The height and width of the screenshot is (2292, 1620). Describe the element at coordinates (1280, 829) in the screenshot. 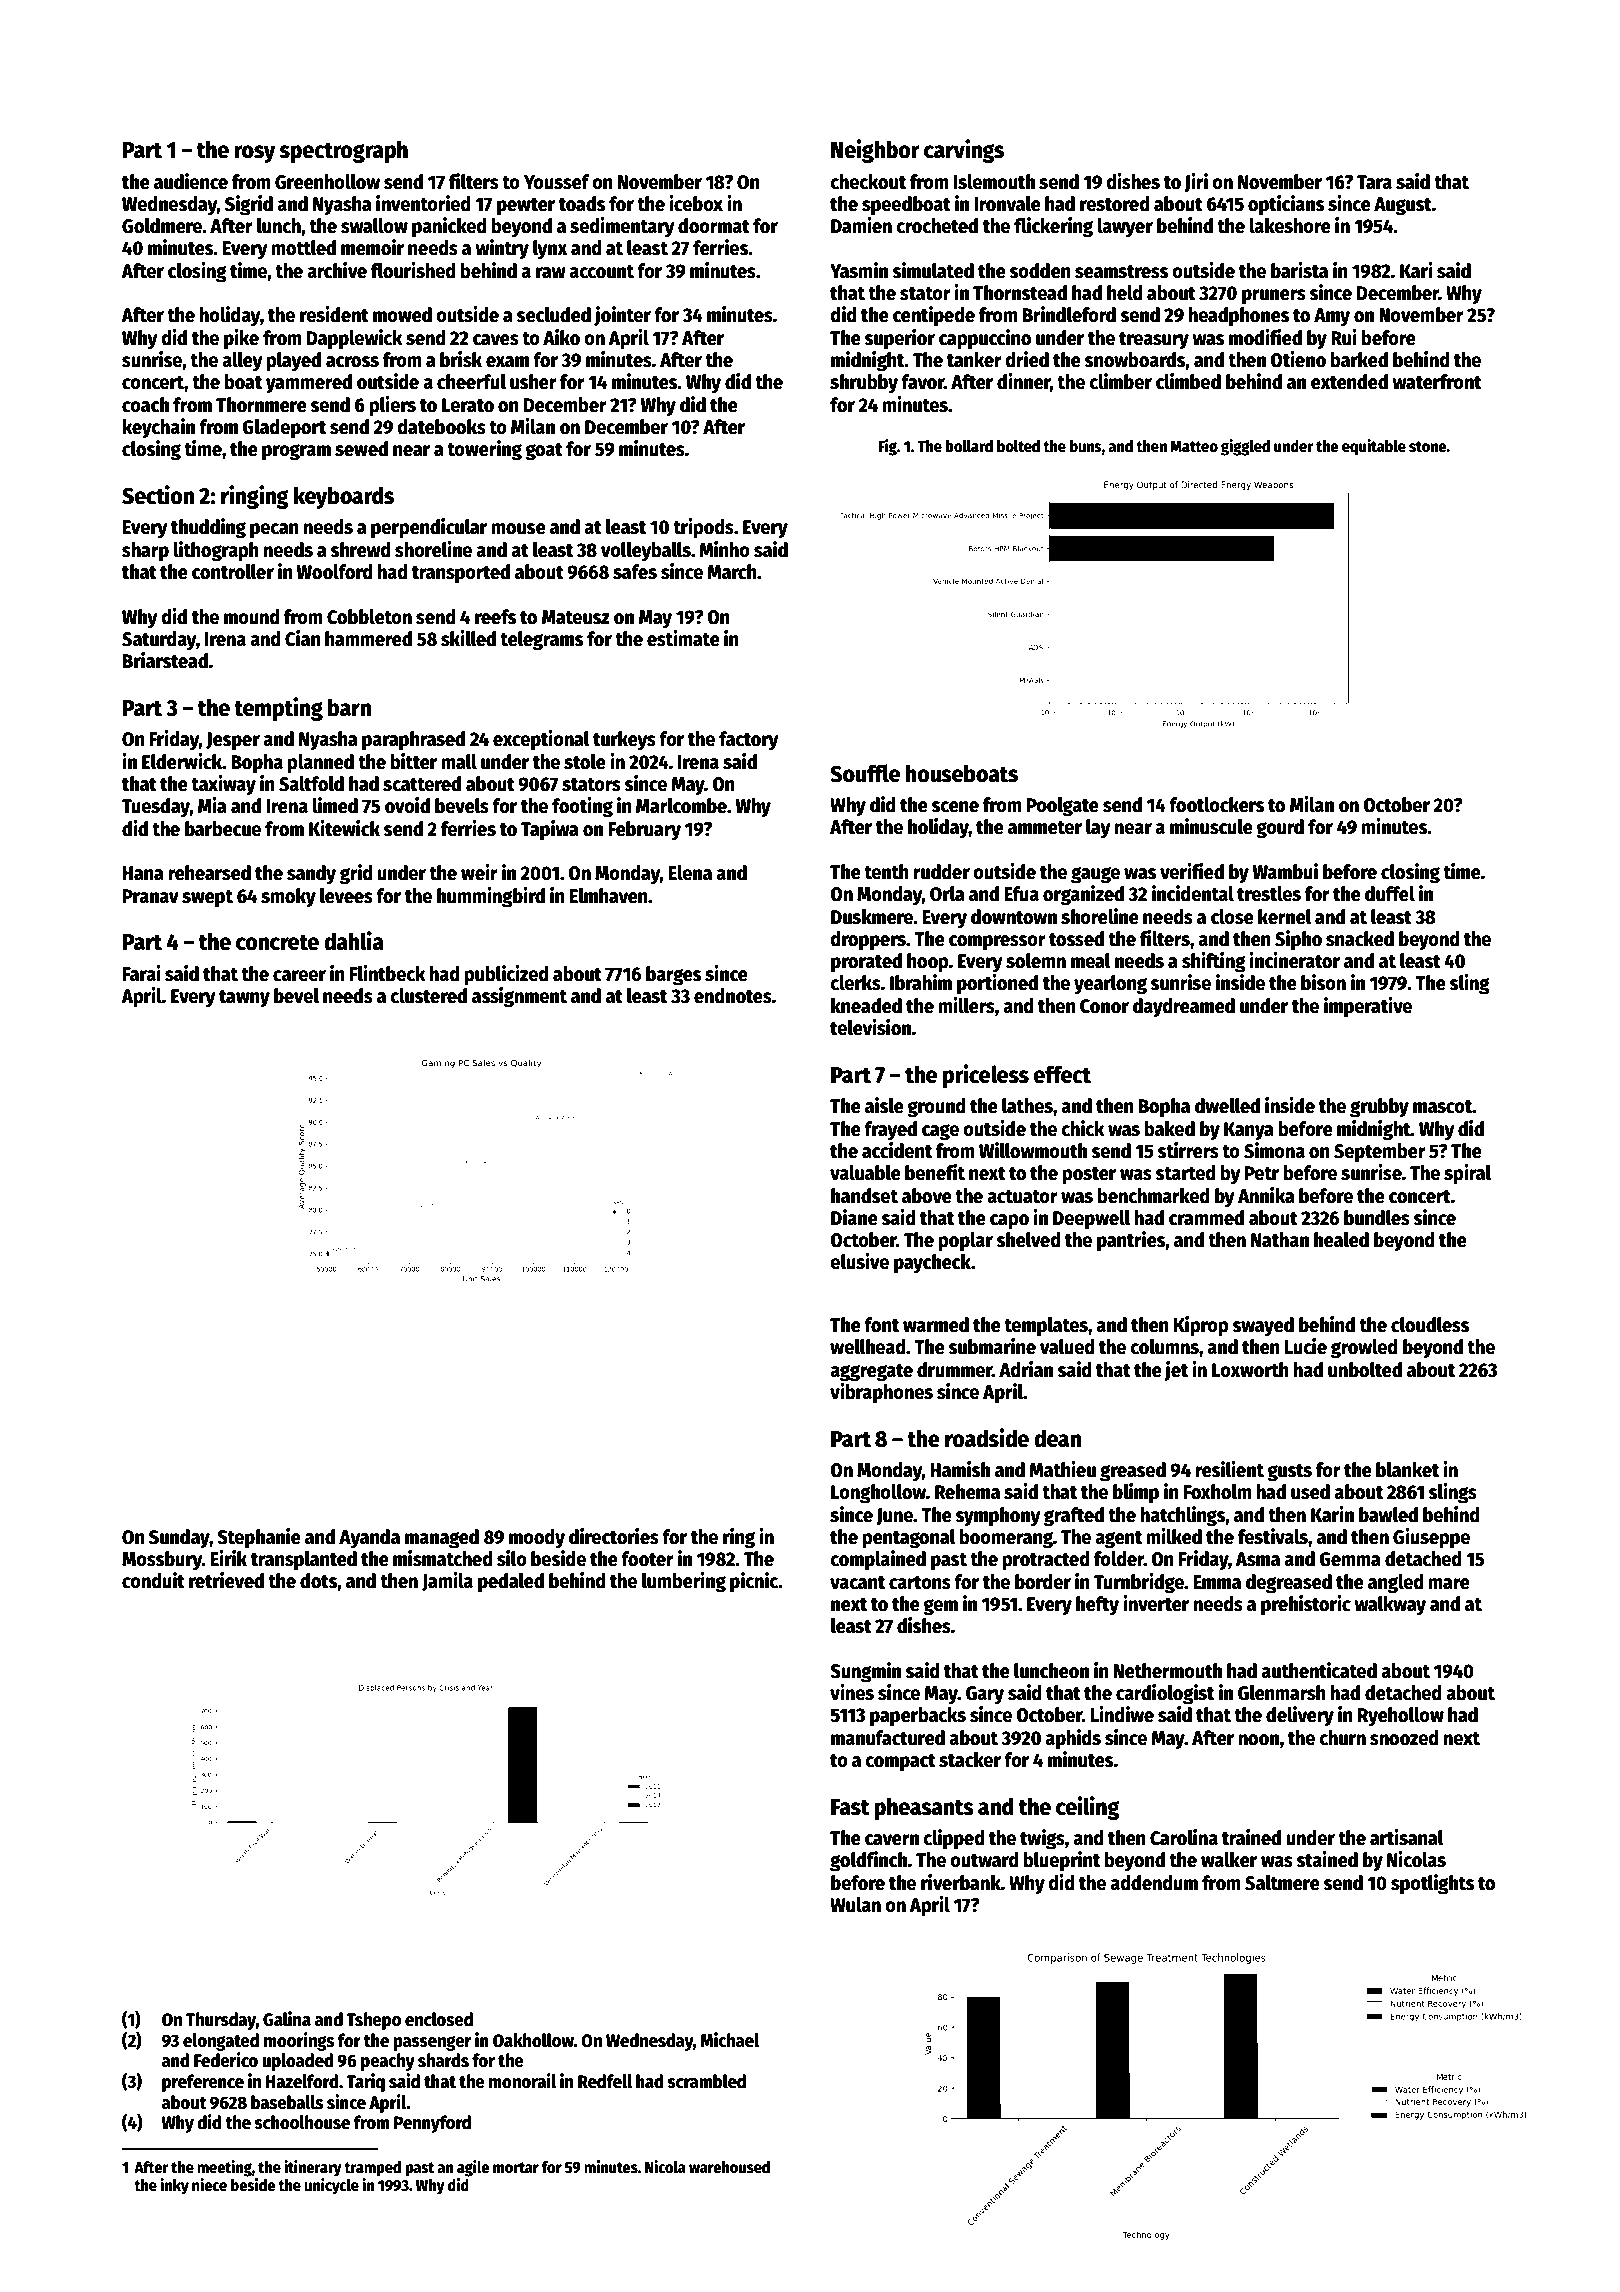

I see `gourd` at that location.
